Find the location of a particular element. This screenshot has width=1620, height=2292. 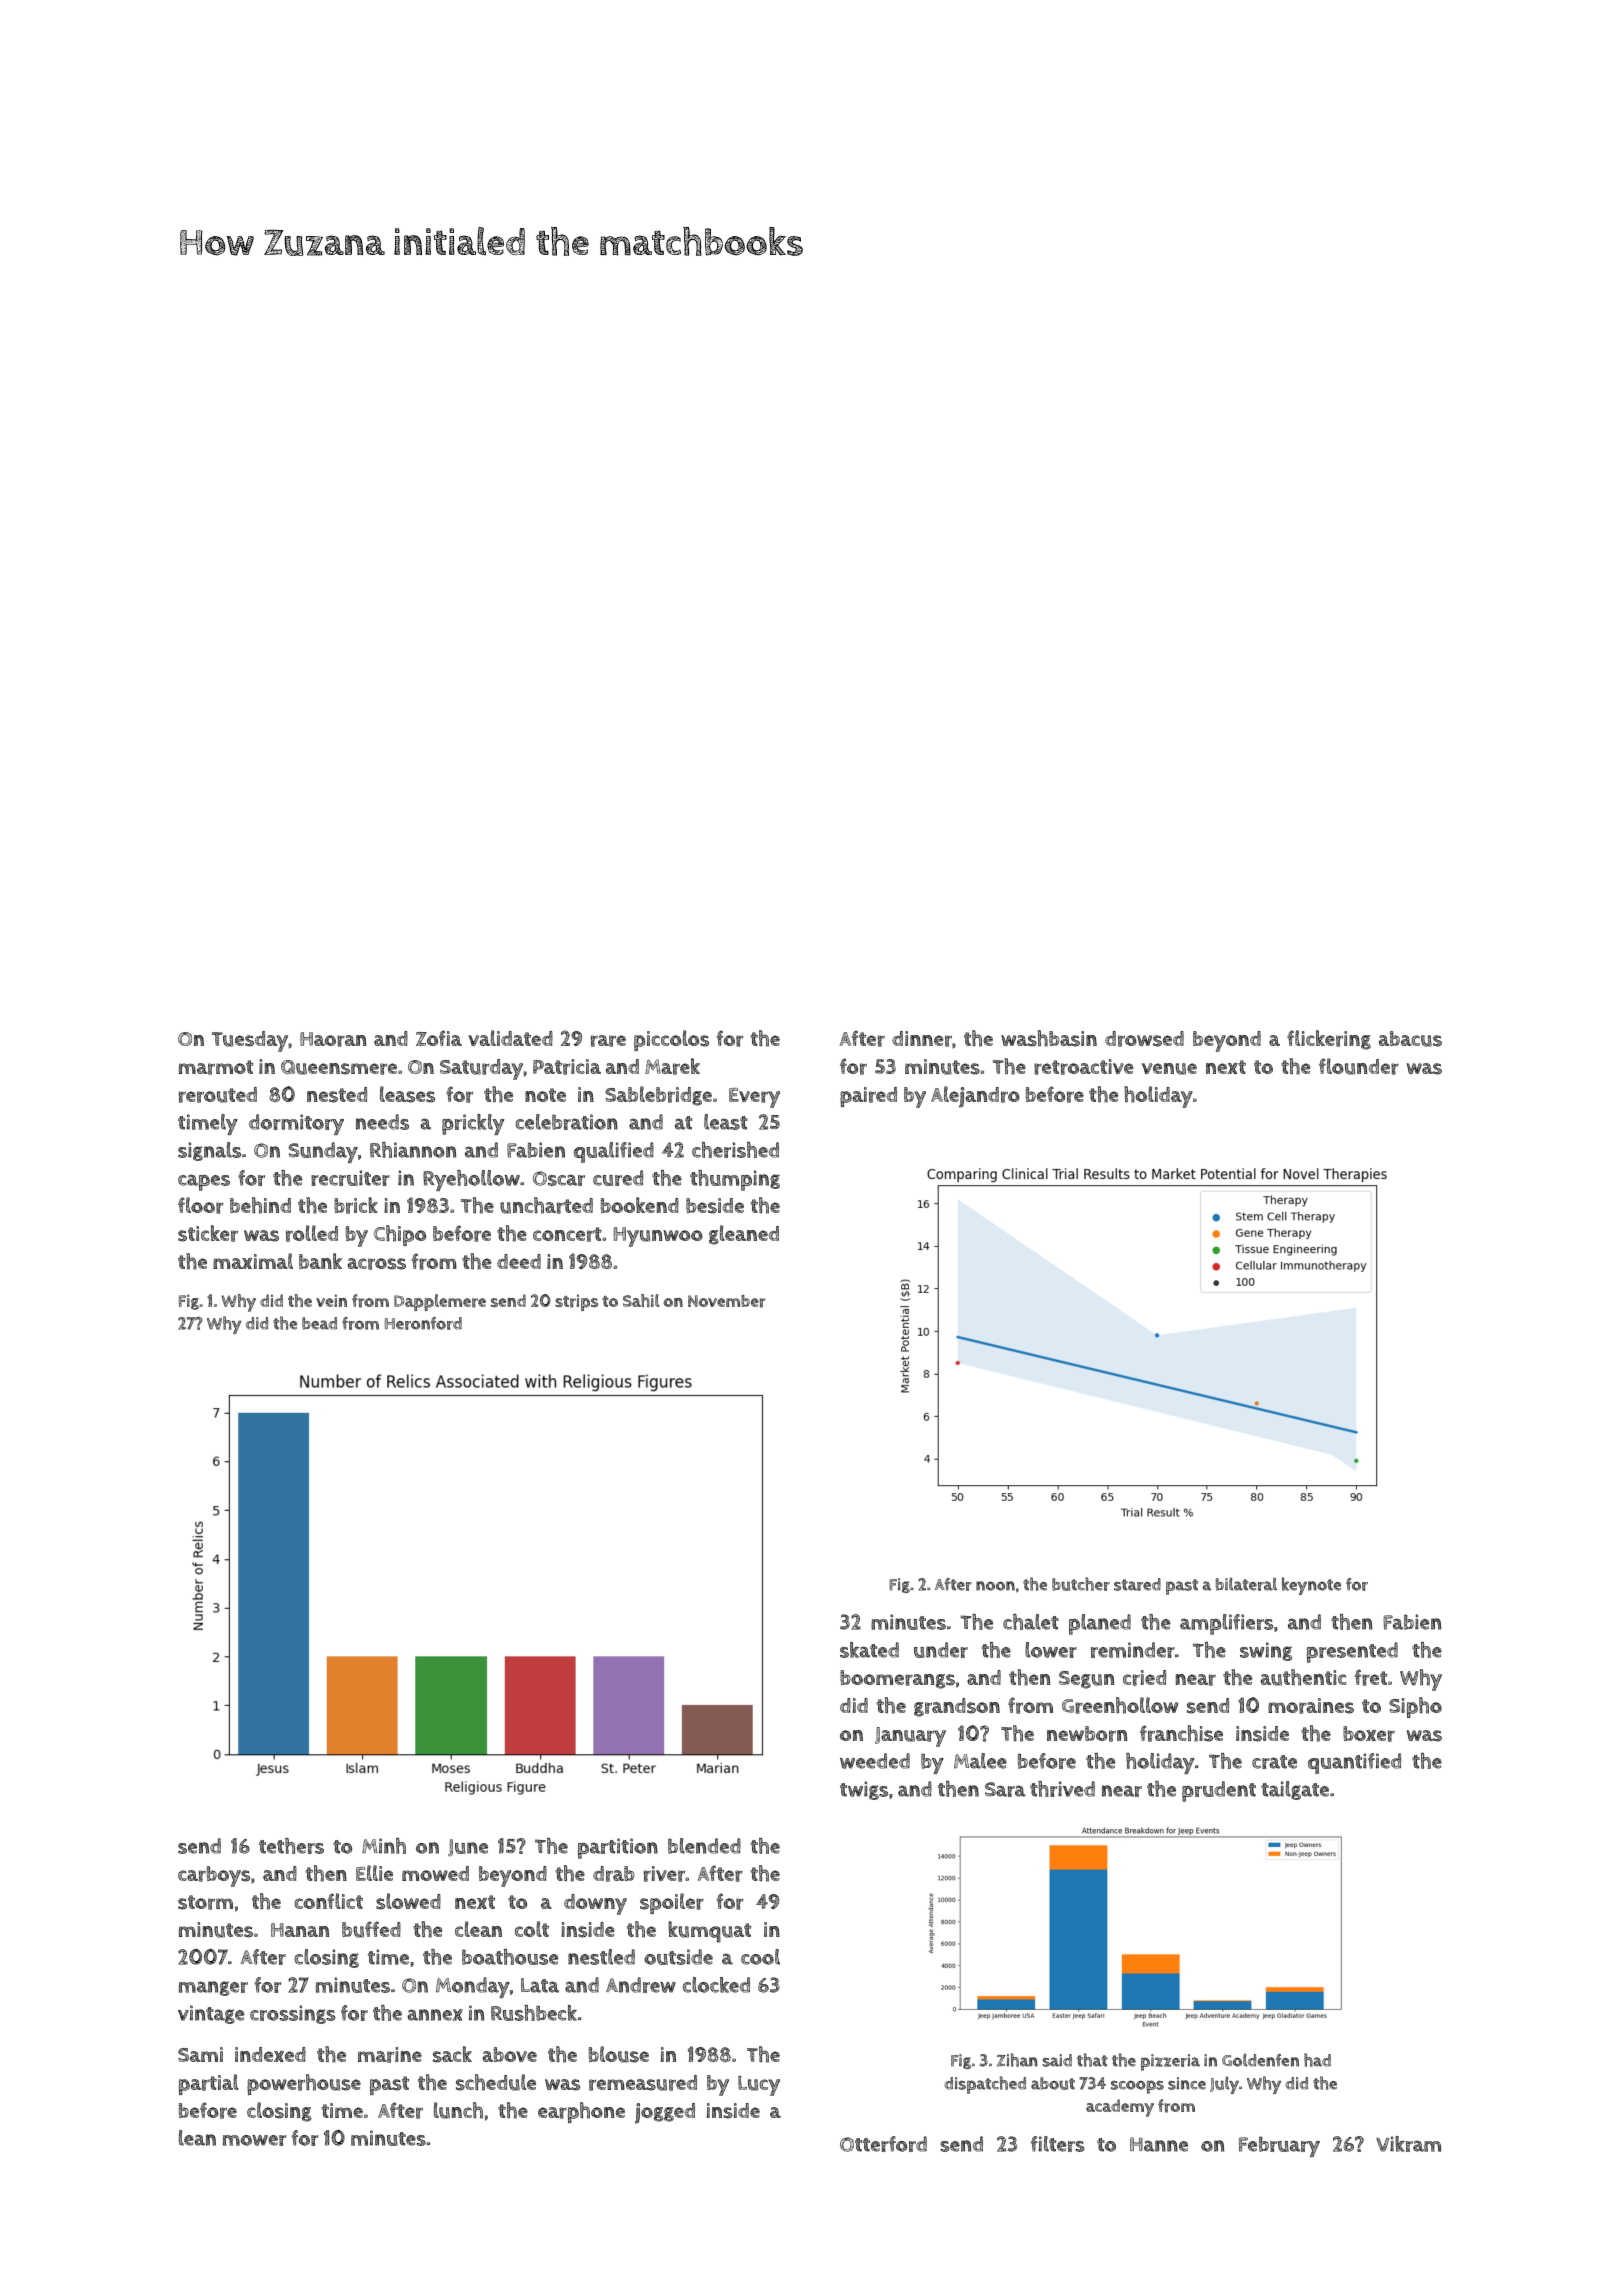

least is located at coordinates (726, 1122).
